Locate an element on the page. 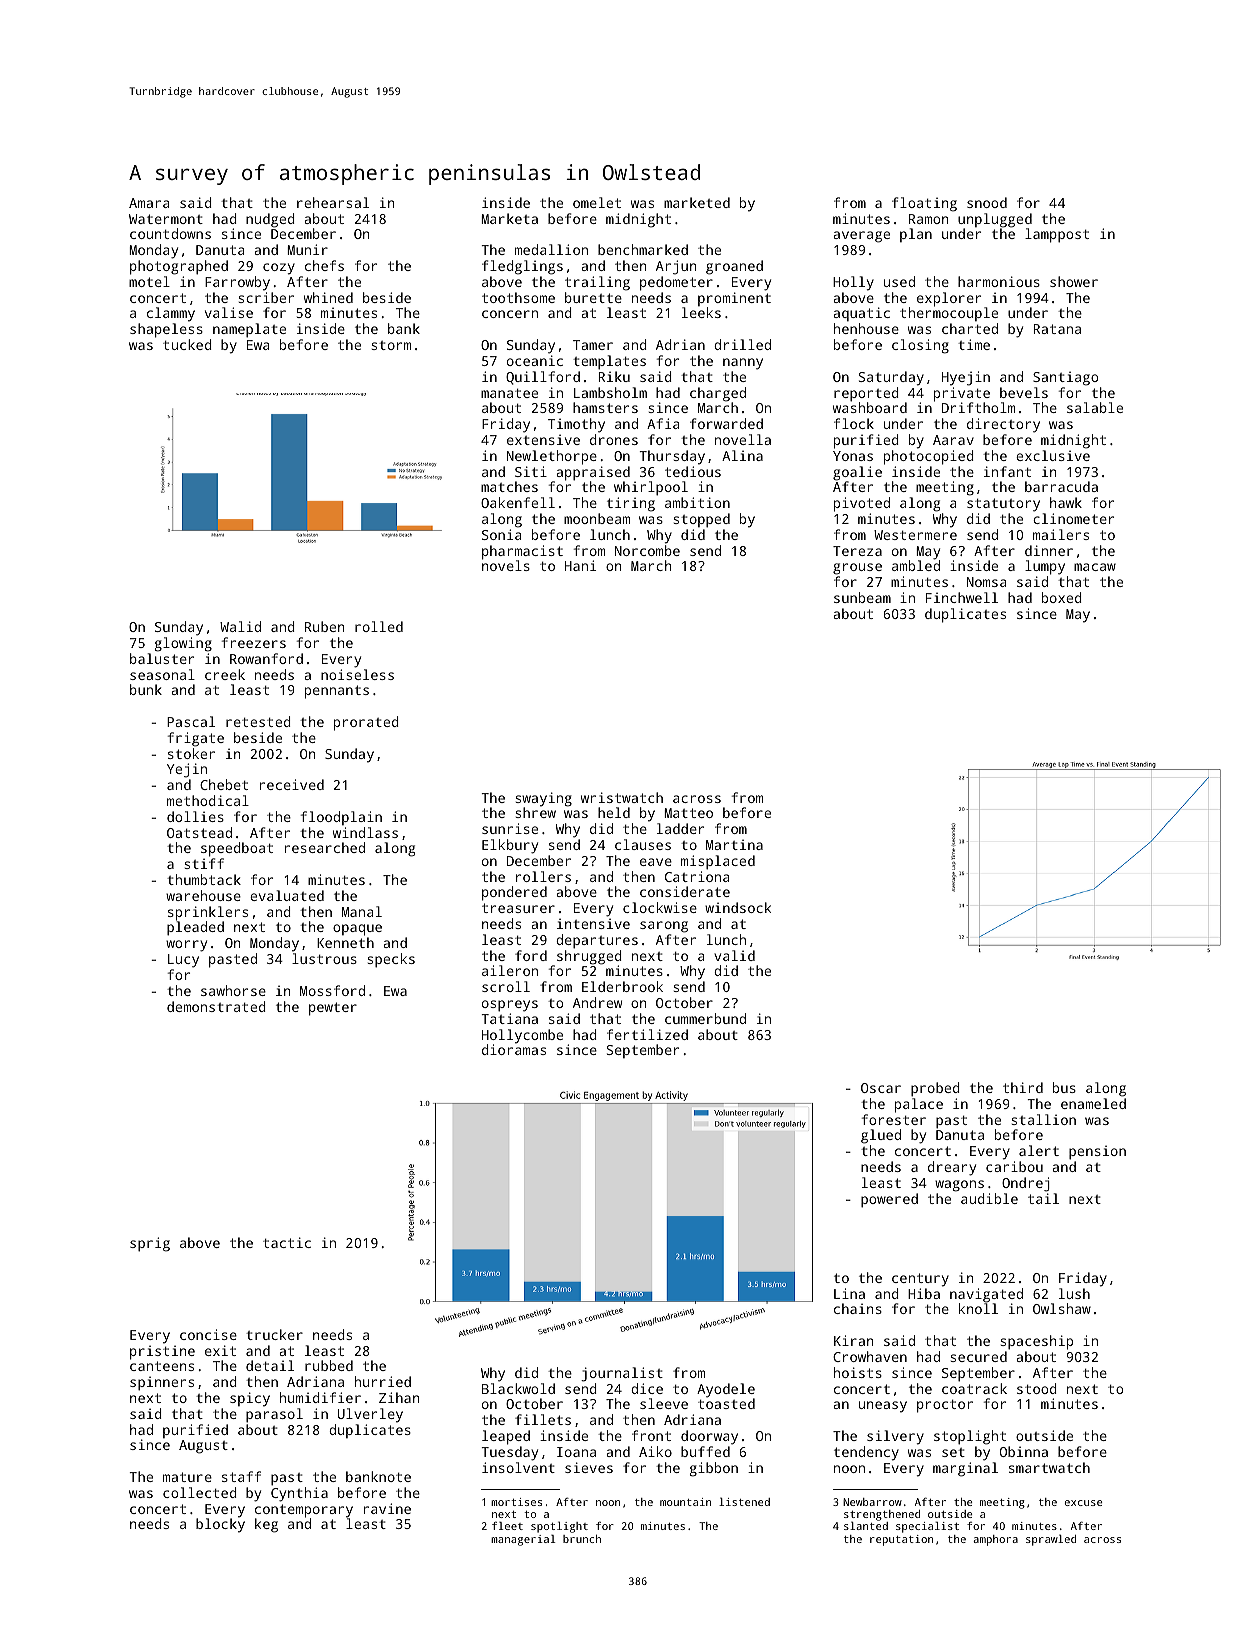  nanny is located at coordinates (743, 364).
